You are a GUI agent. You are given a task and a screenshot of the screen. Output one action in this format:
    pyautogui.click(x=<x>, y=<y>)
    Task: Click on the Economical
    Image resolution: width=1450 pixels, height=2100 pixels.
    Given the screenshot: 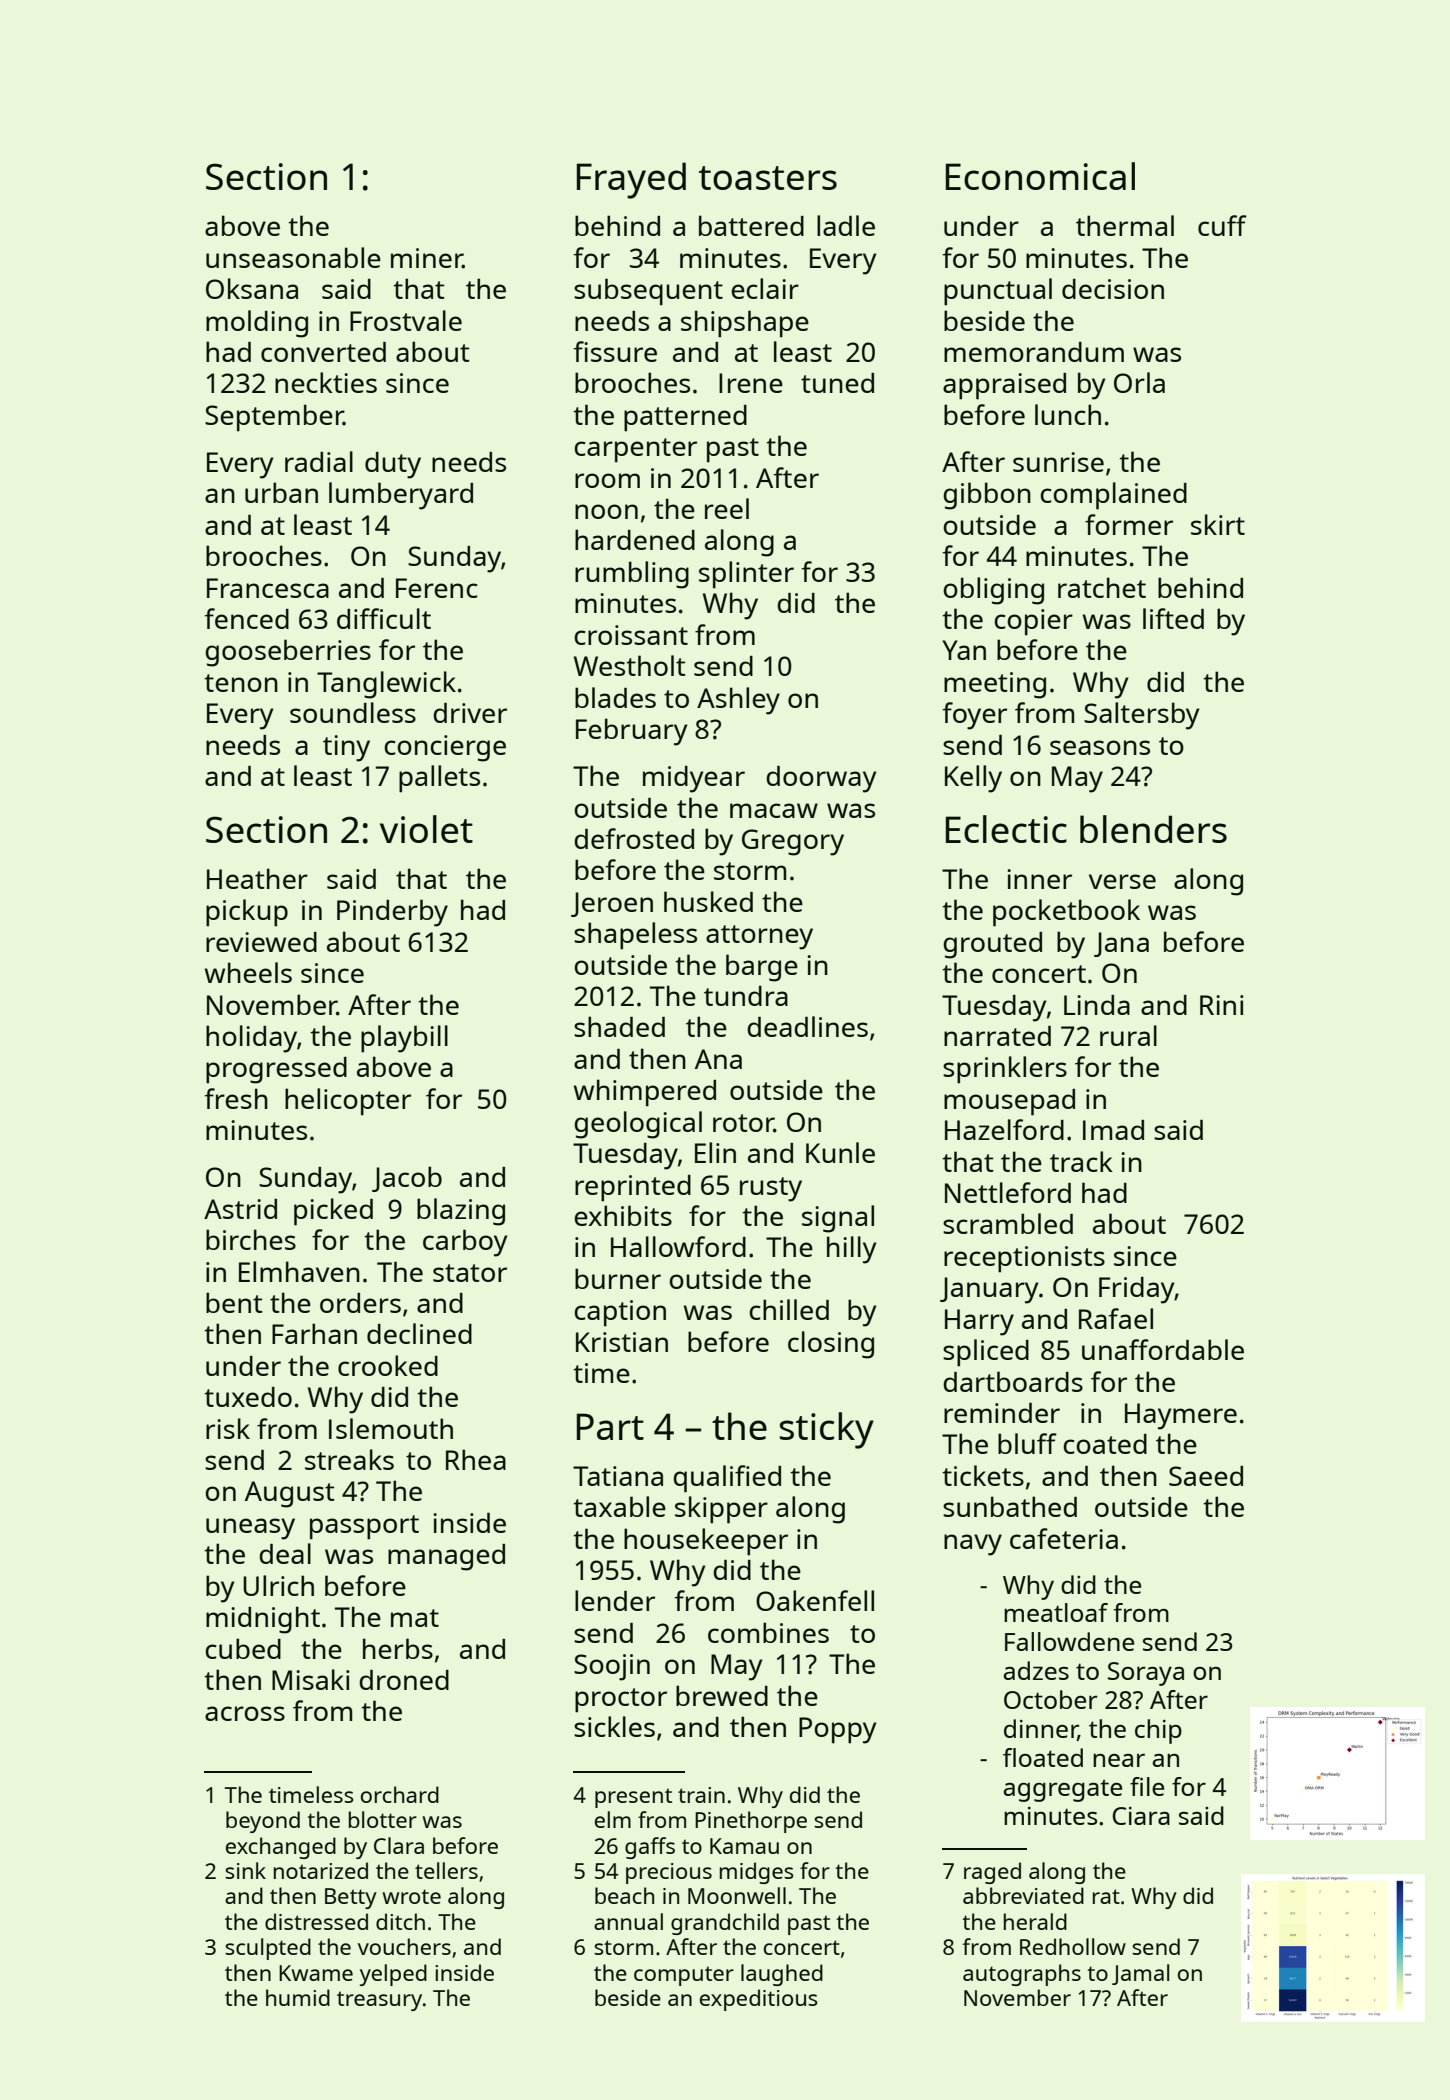 What is the action you would take?
    pyautogui.click(x=1040, y=176)
